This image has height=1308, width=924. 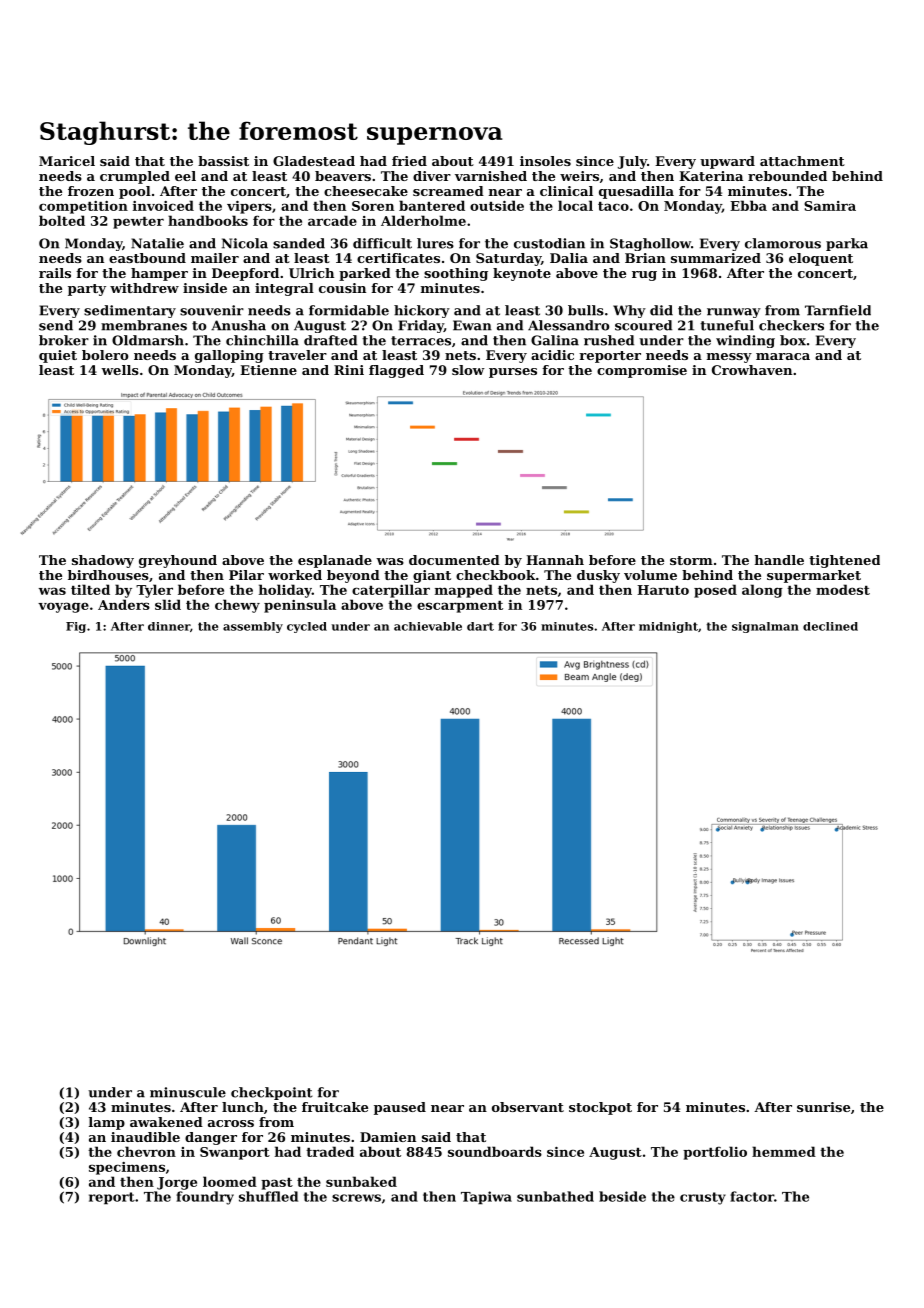 I want to click on fried, so click(x=409, y=161).
